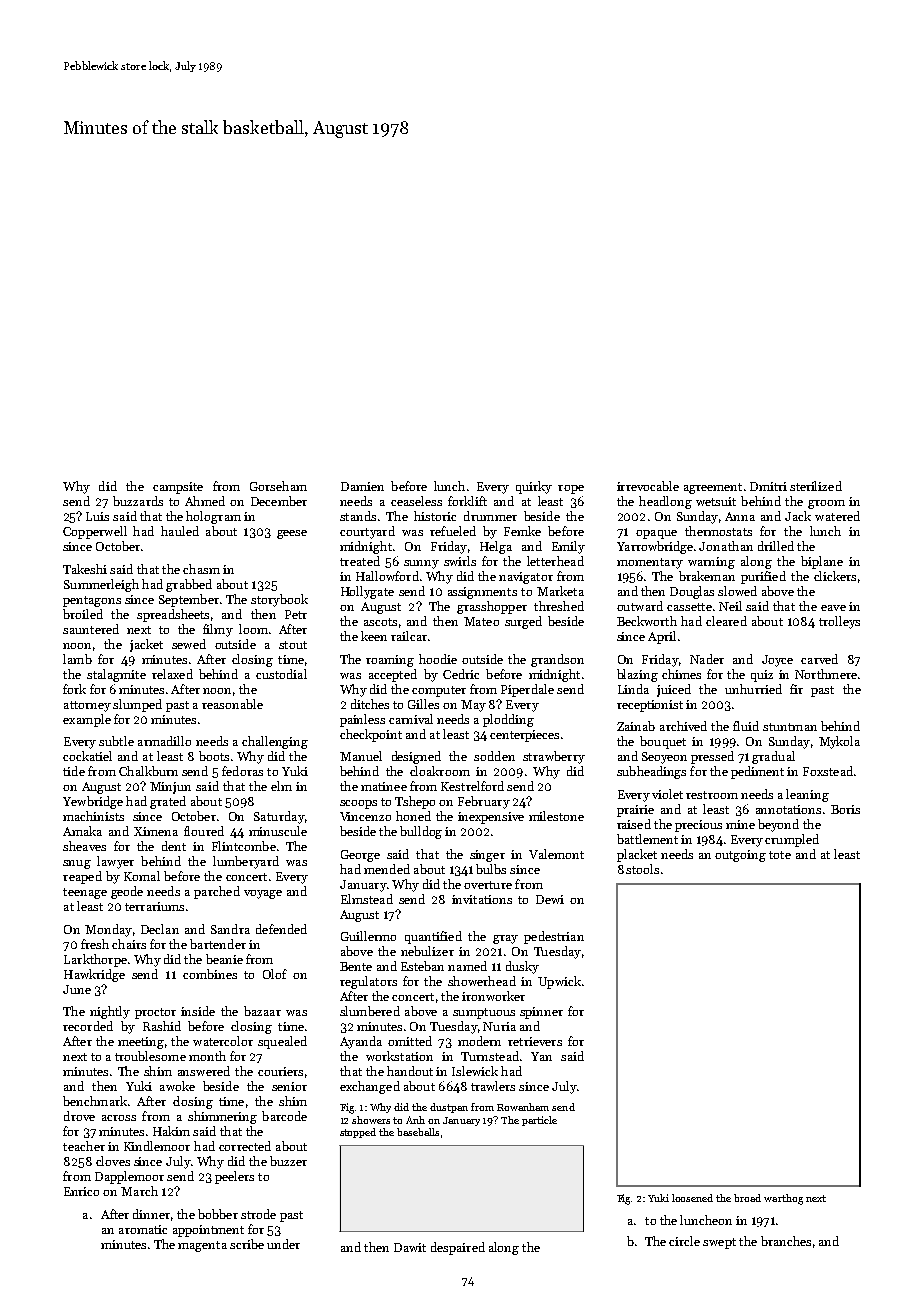 This screenshot has width=924, height=1308. Describe the element at coordinates (780, 855) in the screenshot. I see `tote` at that location.
